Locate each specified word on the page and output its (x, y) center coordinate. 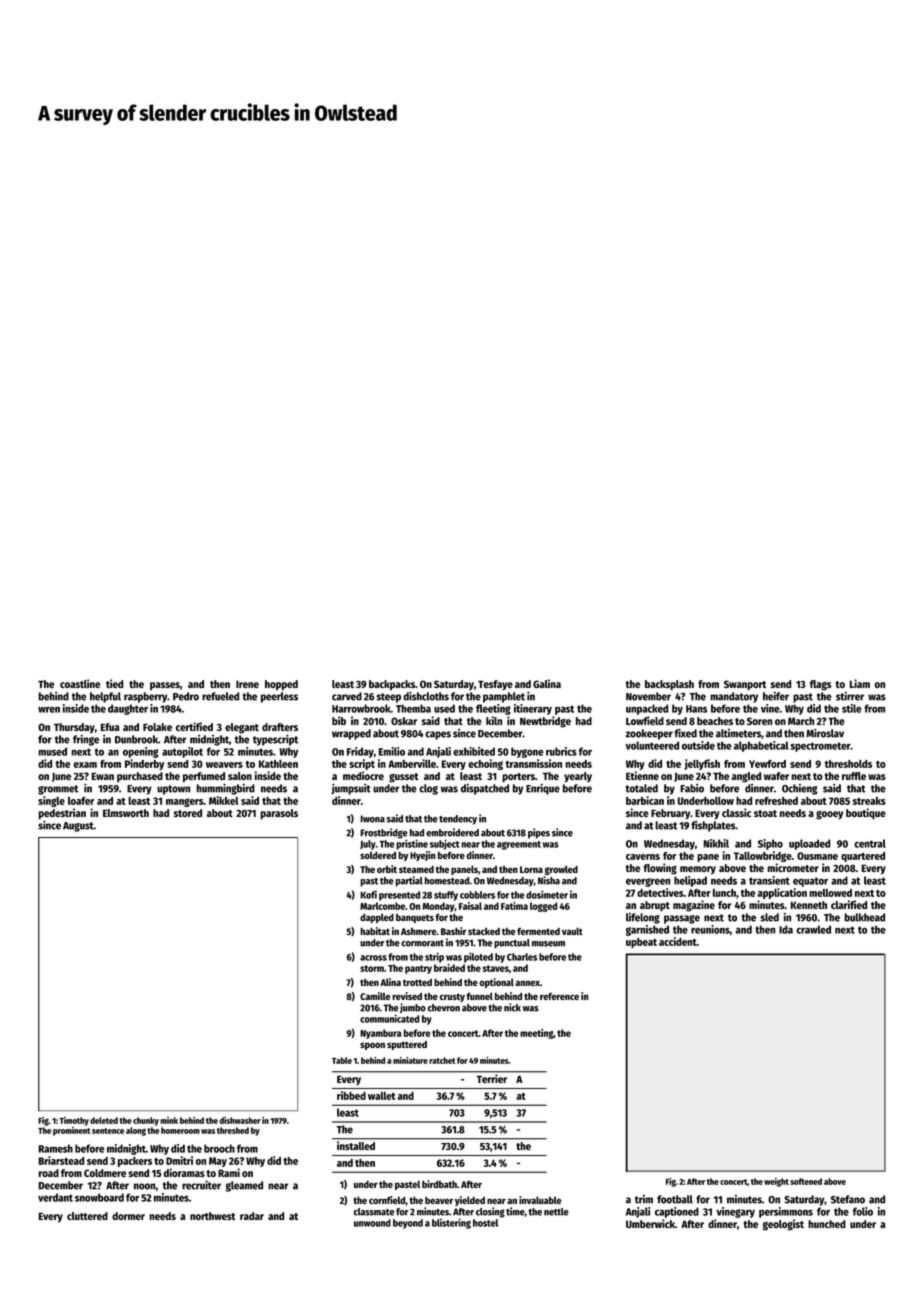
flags (821, 685)
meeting (536, 1034)
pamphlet (504, 697)
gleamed (244, 1186)
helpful (105, 697)
